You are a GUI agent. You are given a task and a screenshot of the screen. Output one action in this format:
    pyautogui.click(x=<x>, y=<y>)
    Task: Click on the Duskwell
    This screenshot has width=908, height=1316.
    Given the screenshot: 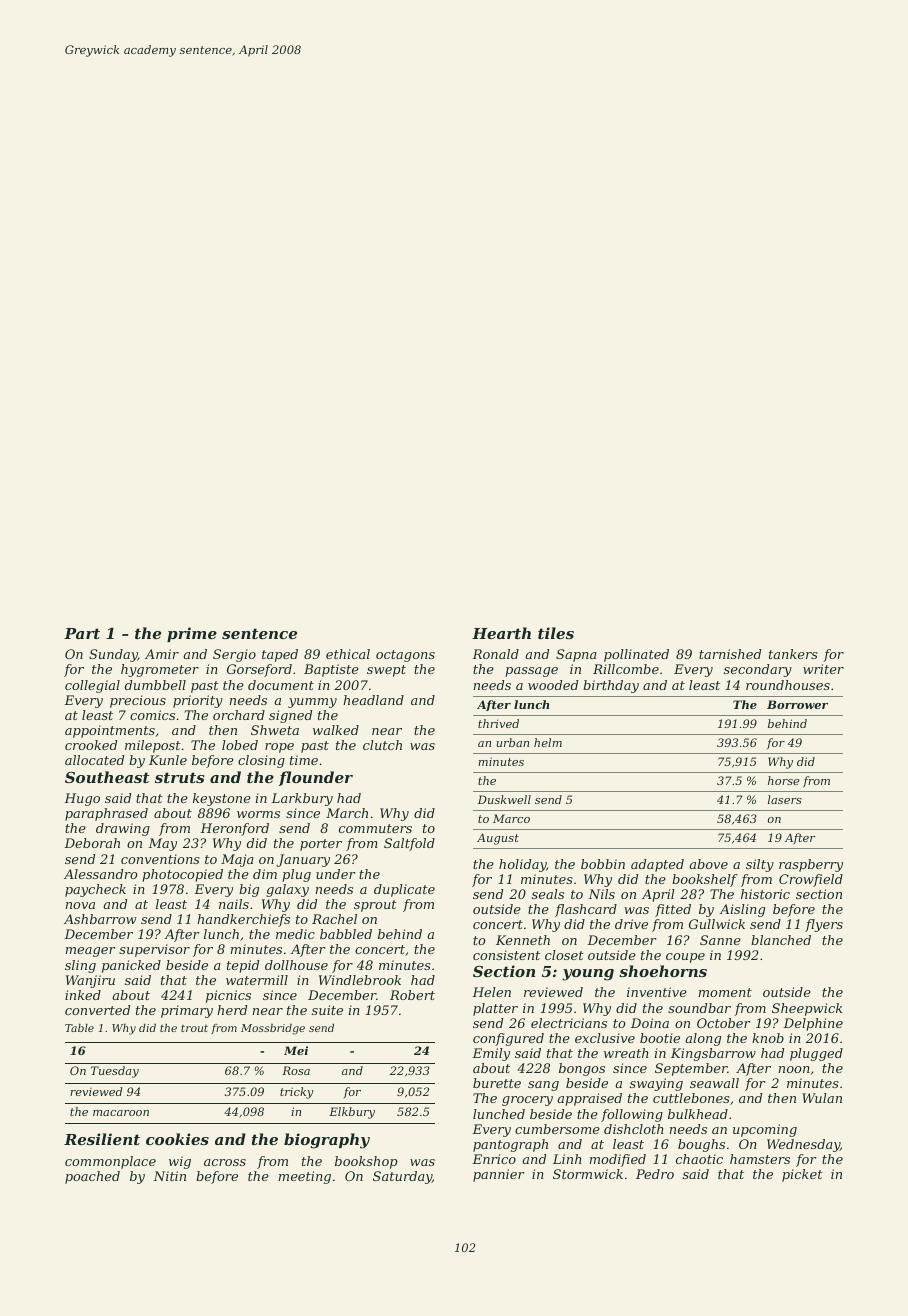 What is the action you would take?
    pyautogui.click(x=504, y=799)
